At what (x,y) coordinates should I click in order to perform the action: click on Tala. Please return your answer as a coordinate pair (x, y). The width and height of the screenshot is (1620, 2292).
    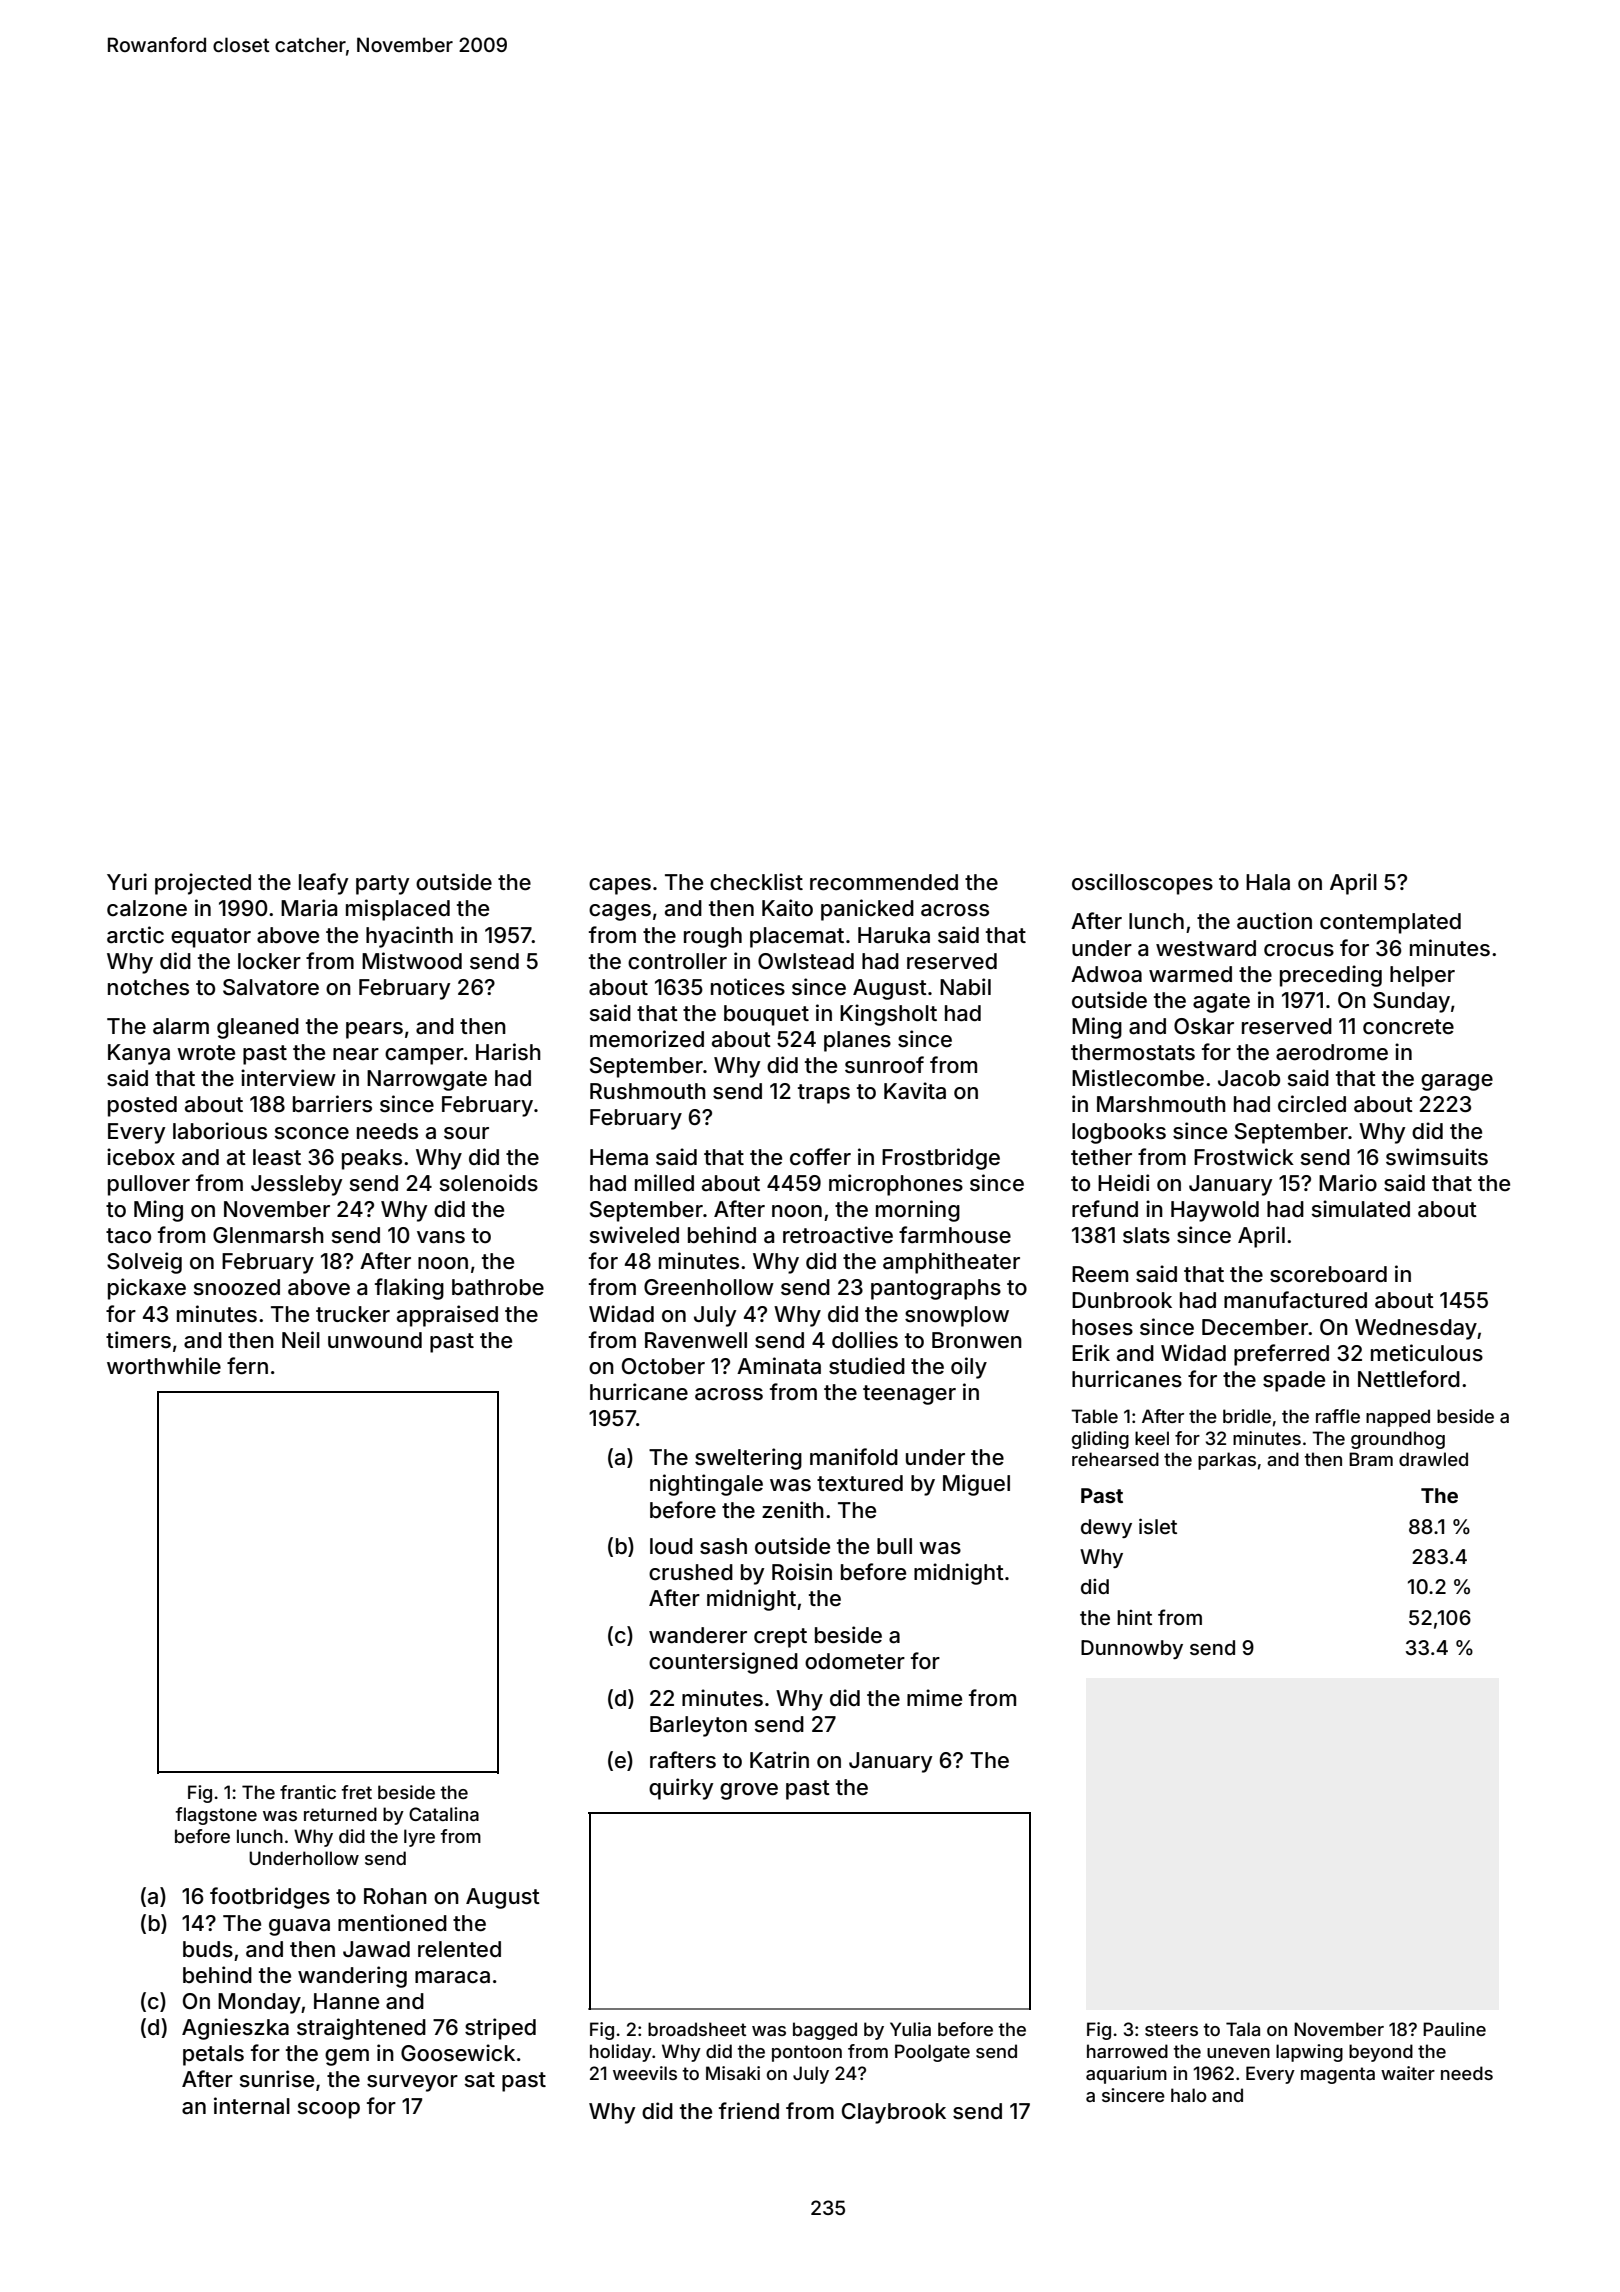
    Looking at the image, I should click on (1243, 2029).
